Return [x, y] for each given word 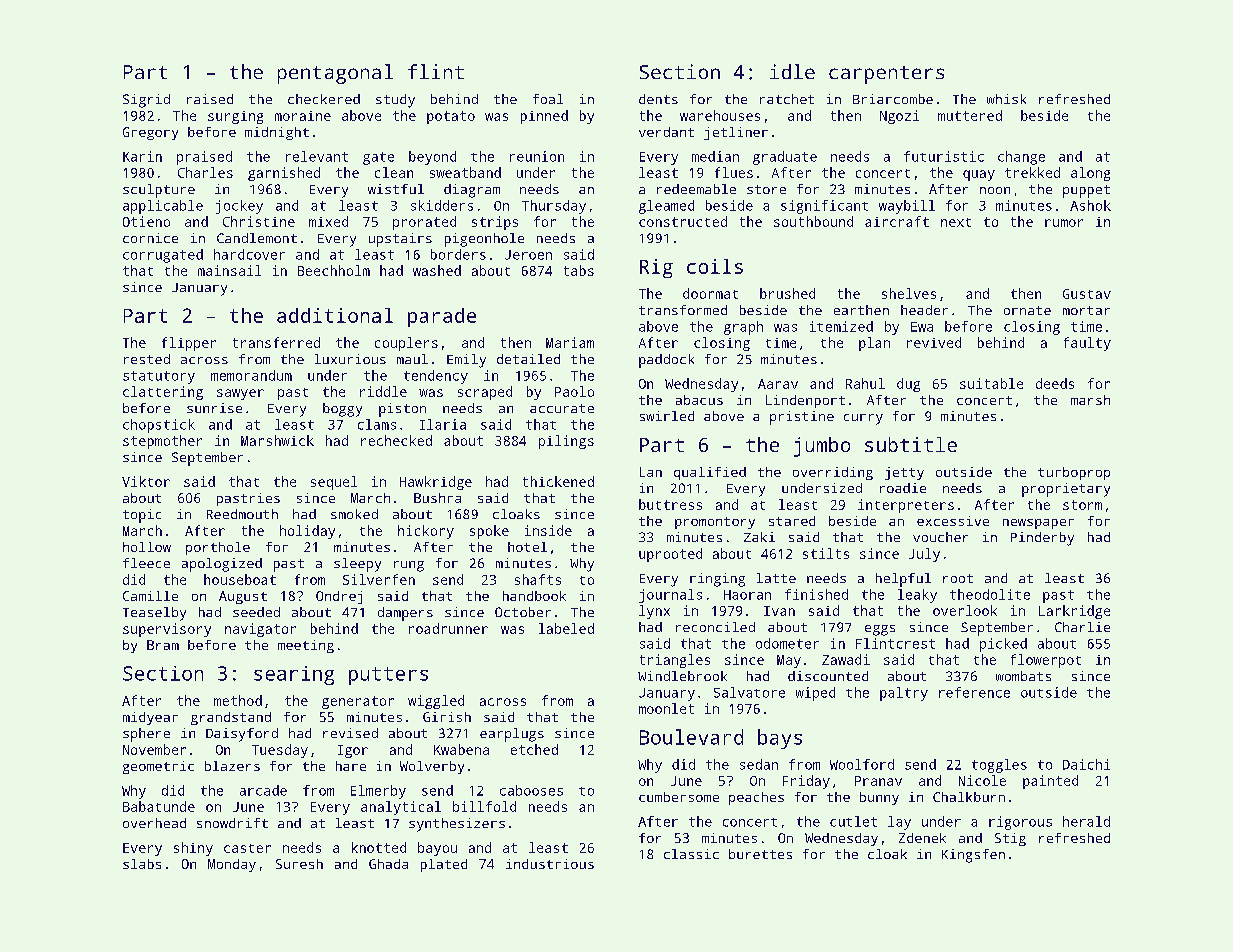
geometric [158, 767]
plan [874, 344]
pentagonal [335, 74]
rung [409, 566]
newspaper [1038, 524]
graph [743, 328]
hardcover [249, 254]
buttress [670, 504]
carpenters [886, 75]
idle [792, 71]
